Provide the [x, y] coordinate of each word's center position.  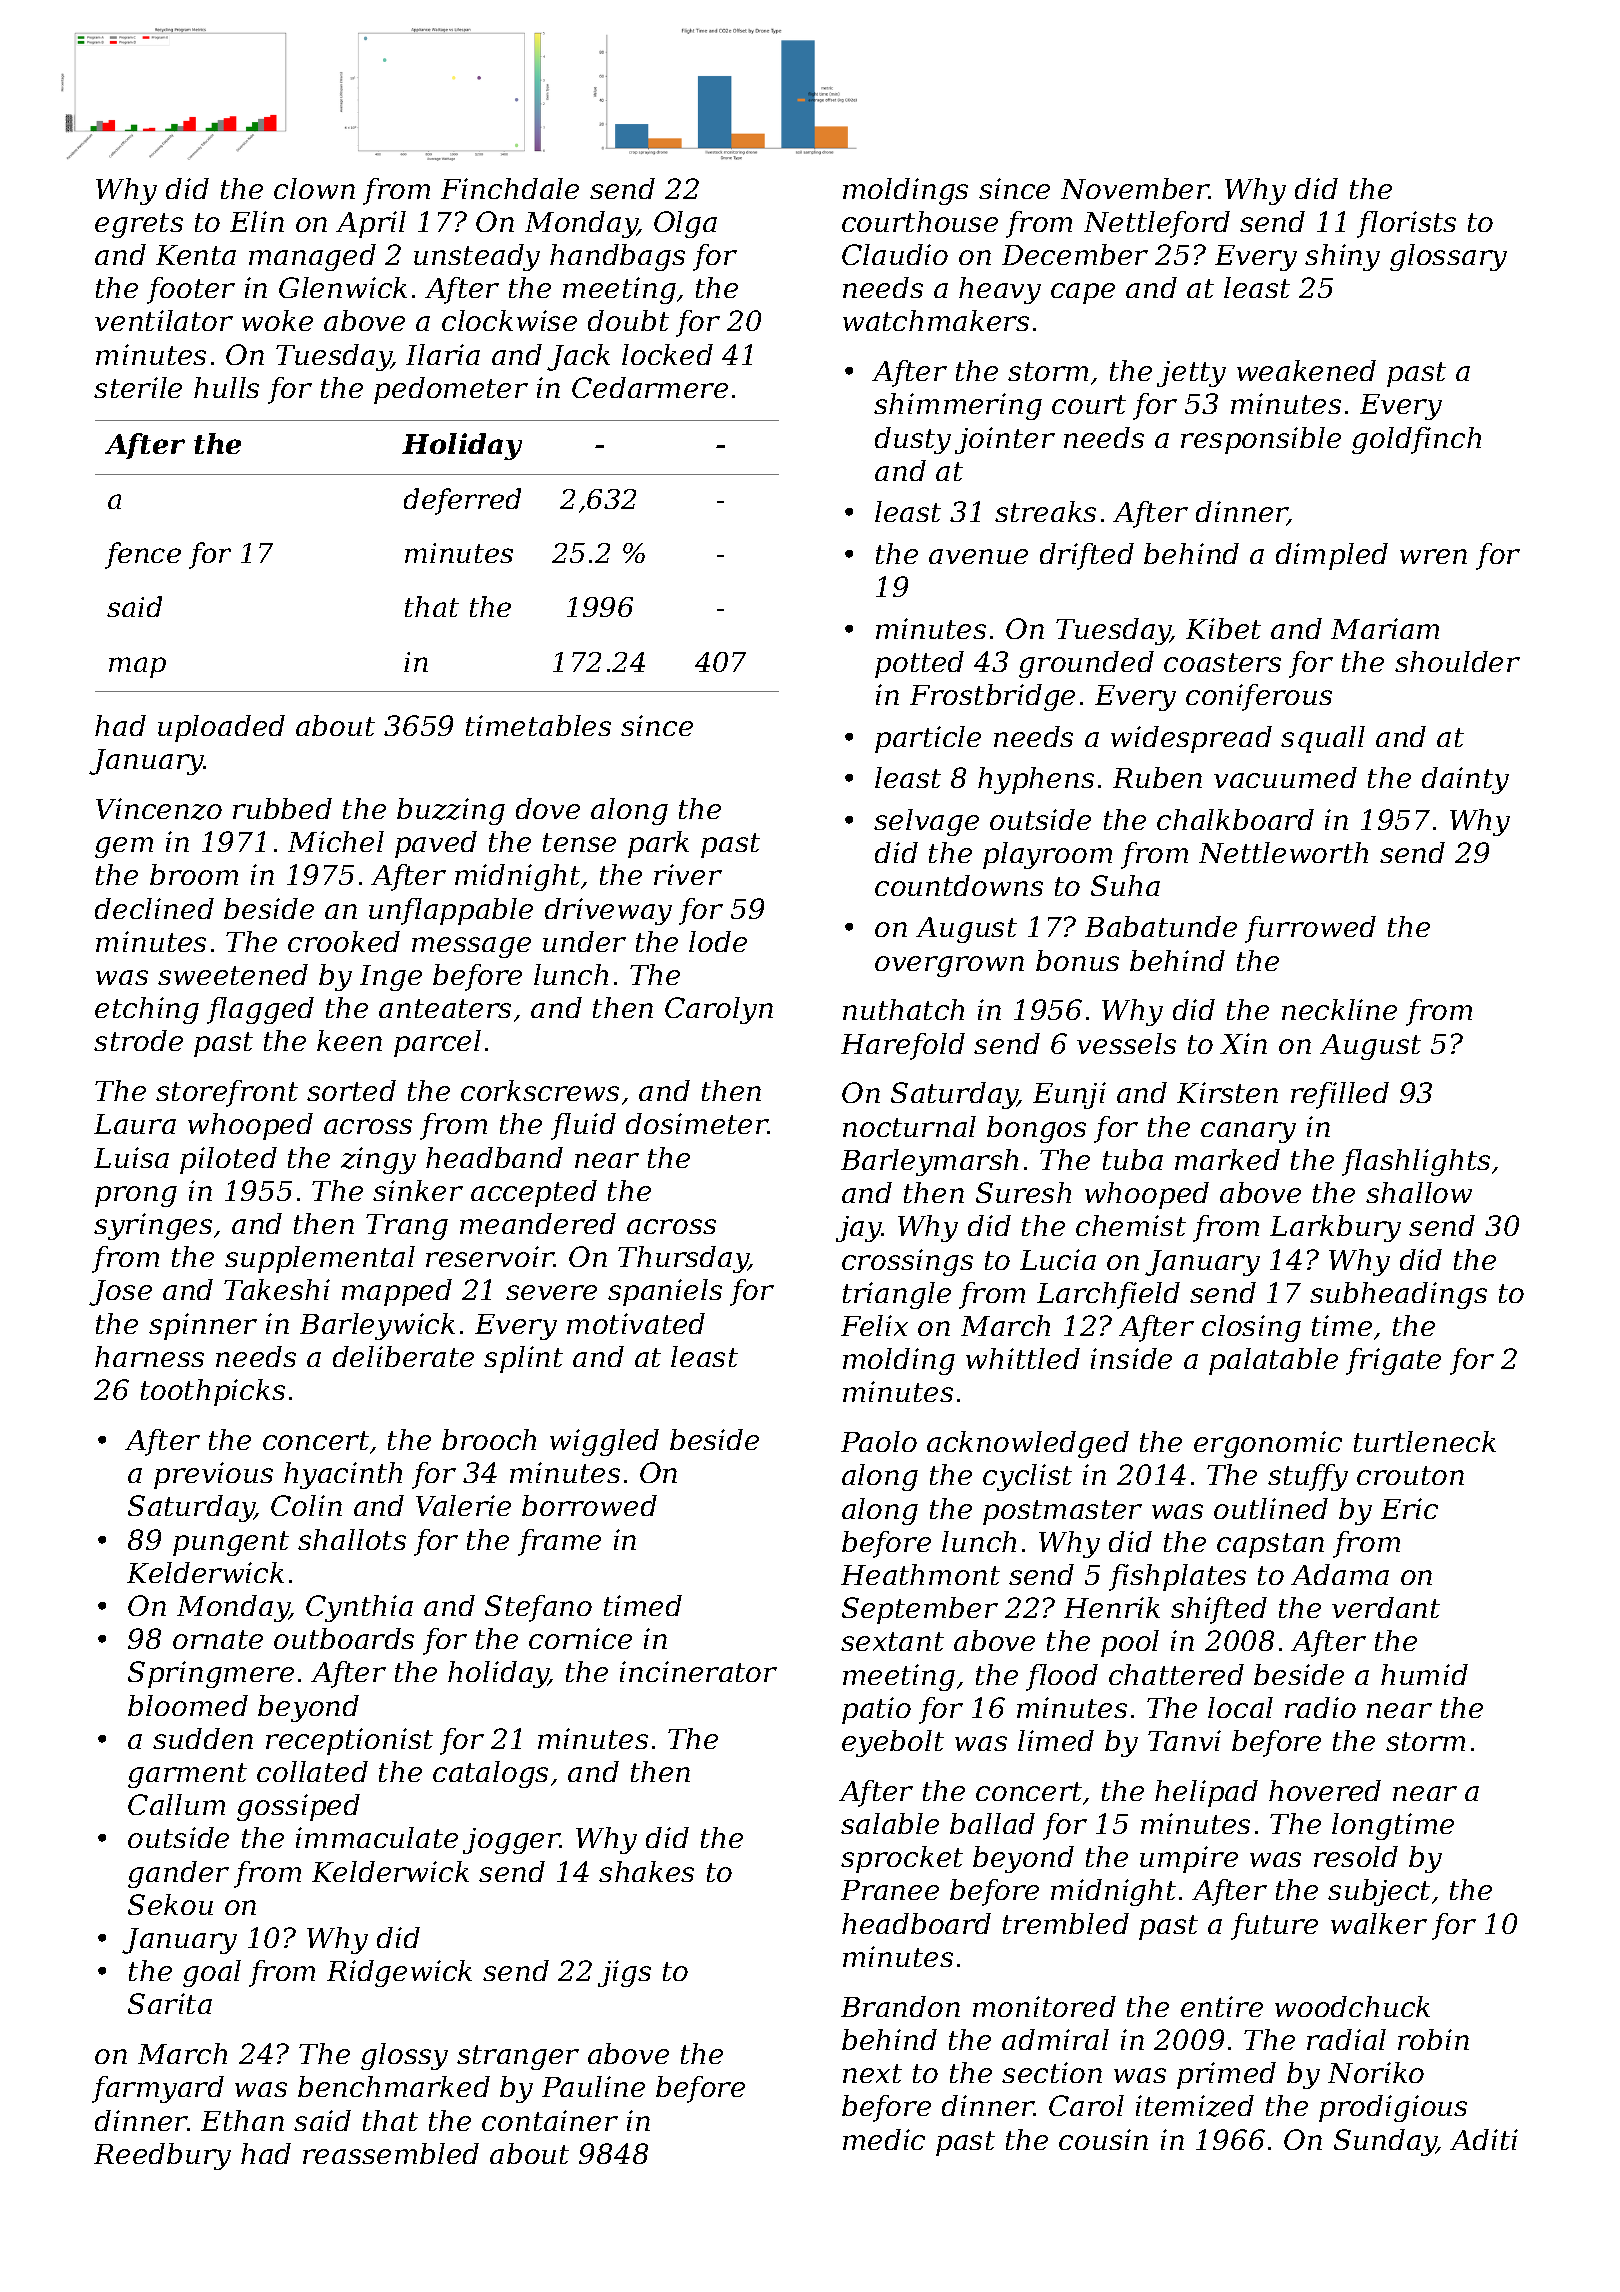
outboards [344, 1638]
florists [1406, 224]
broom [194, 874]
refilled [1340, 1095]
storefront [227, 1093]
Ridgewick [399, 1973]
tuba [1133, 1159]
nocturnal [909, 1126]
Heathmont [920, 1574]
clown [314, 188]
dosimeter [697, 1123]
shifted [1219, 1610]
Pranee [890, 1890]
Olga [685, 224]
